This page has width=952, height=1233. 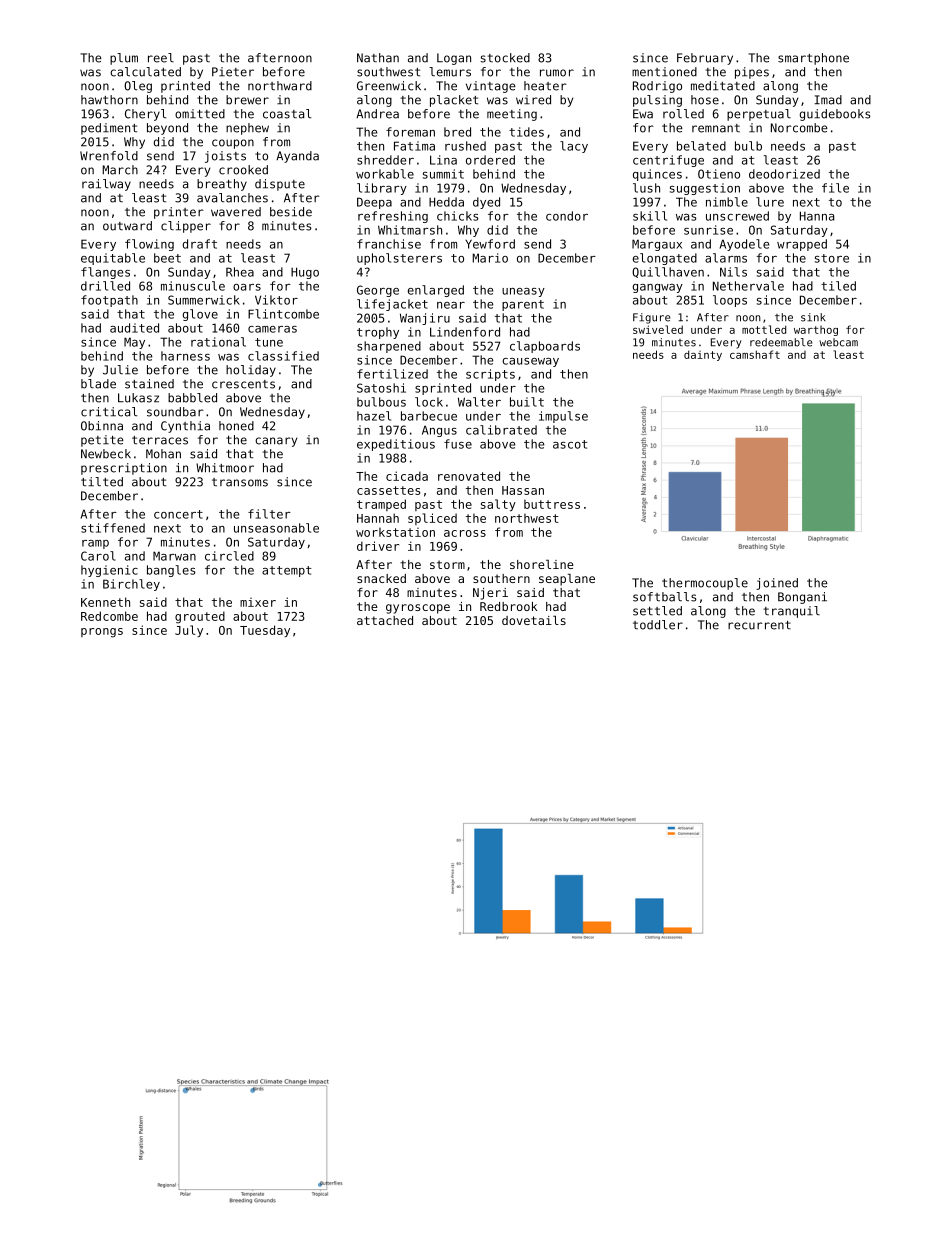 What do you see at coordinates (167, 258) in the page?
I see `beet` at bounding box center [167, 258].
